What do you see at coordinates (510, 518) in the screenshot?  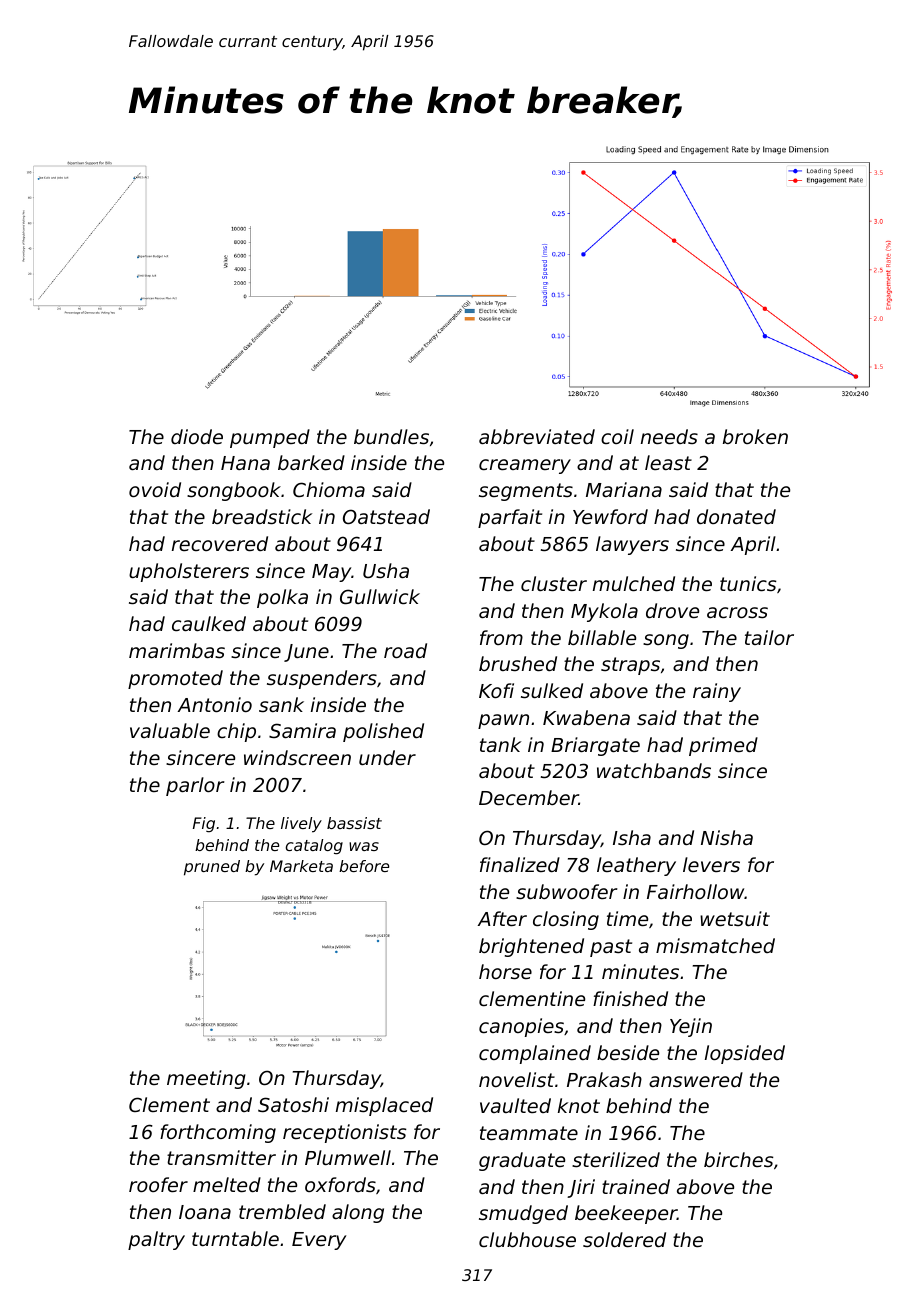 I see `parfait` at bounding box center [510, 518].
